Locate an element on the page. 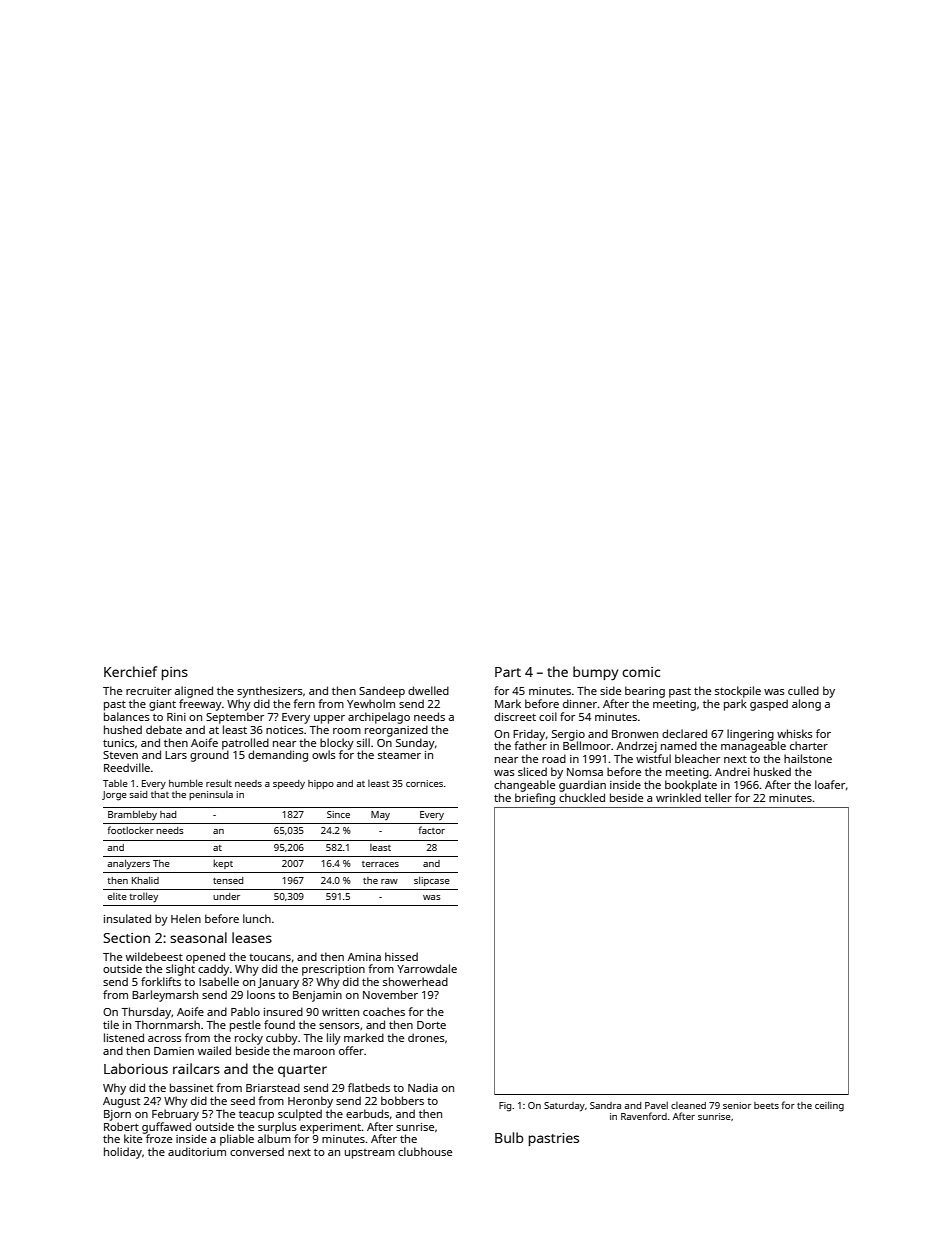  showerhead is located at coordinates (415, 981).
